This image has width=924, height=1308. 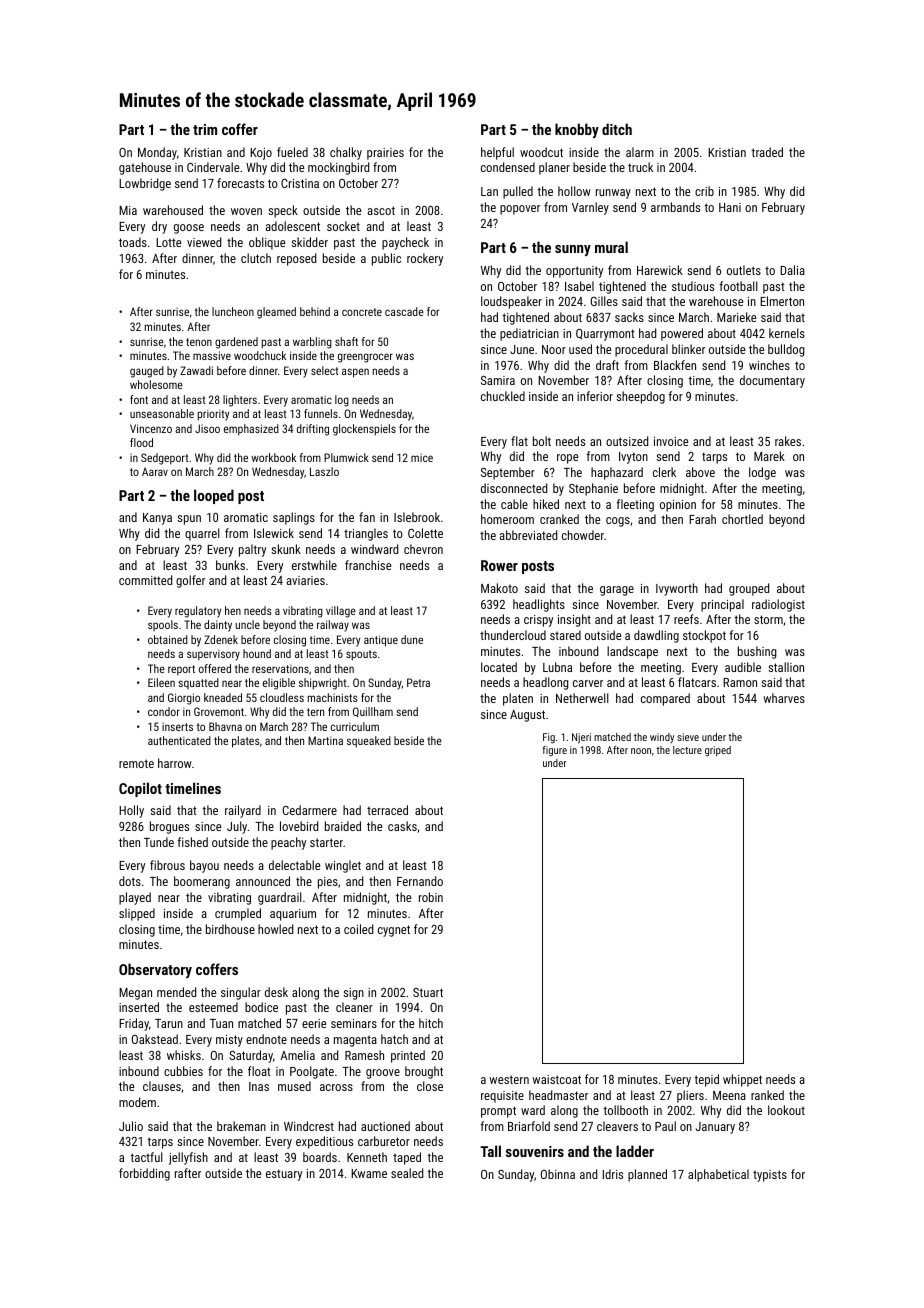 I want to click on Cedarmere, so click(x=310, y=810).
